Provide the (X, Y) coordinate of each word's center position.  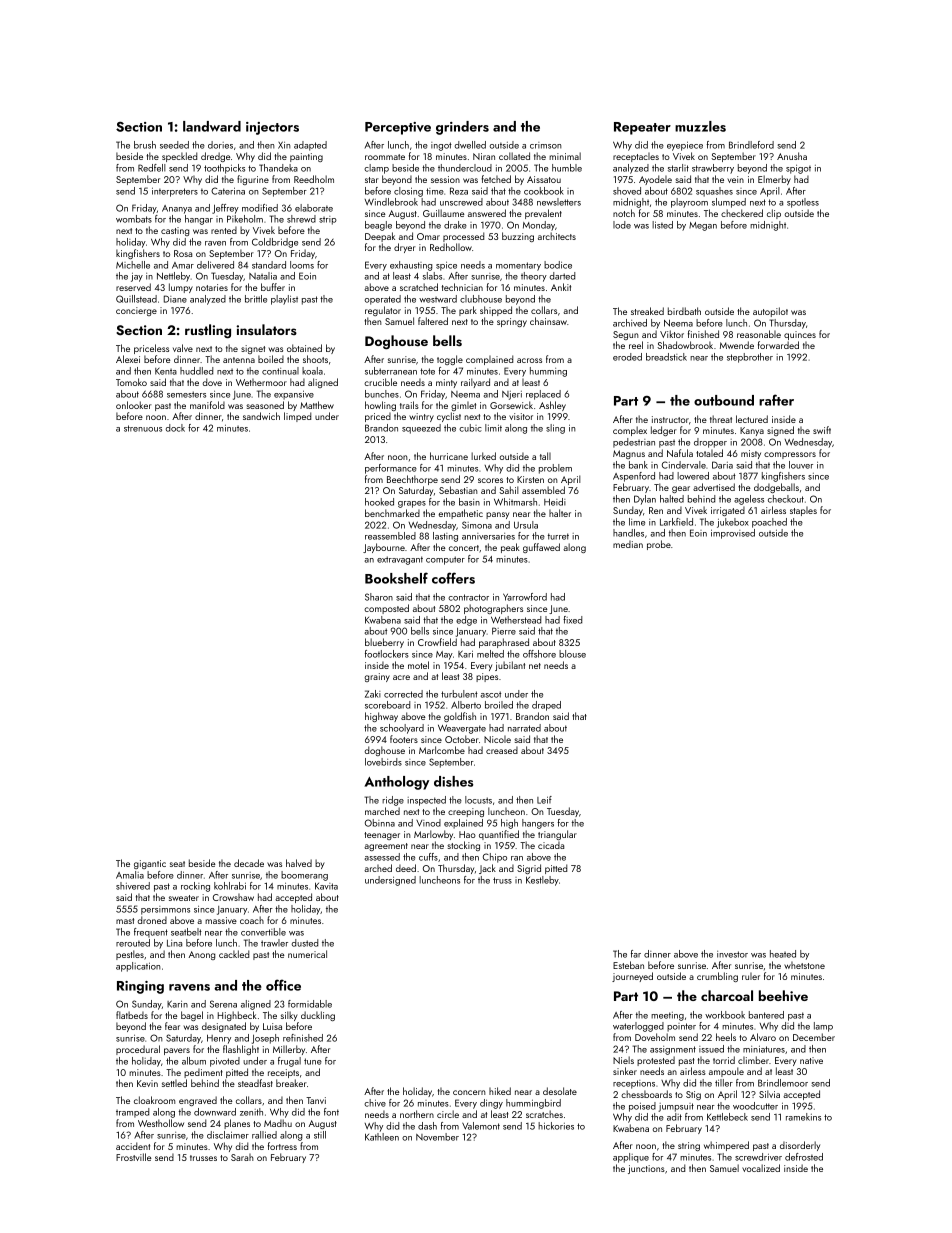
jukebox (733, 523)
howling (380, 406)
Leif (544, 800)
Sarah (242, 1157)
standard (269, 265)
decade (249, 863)
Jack (487, 869)
